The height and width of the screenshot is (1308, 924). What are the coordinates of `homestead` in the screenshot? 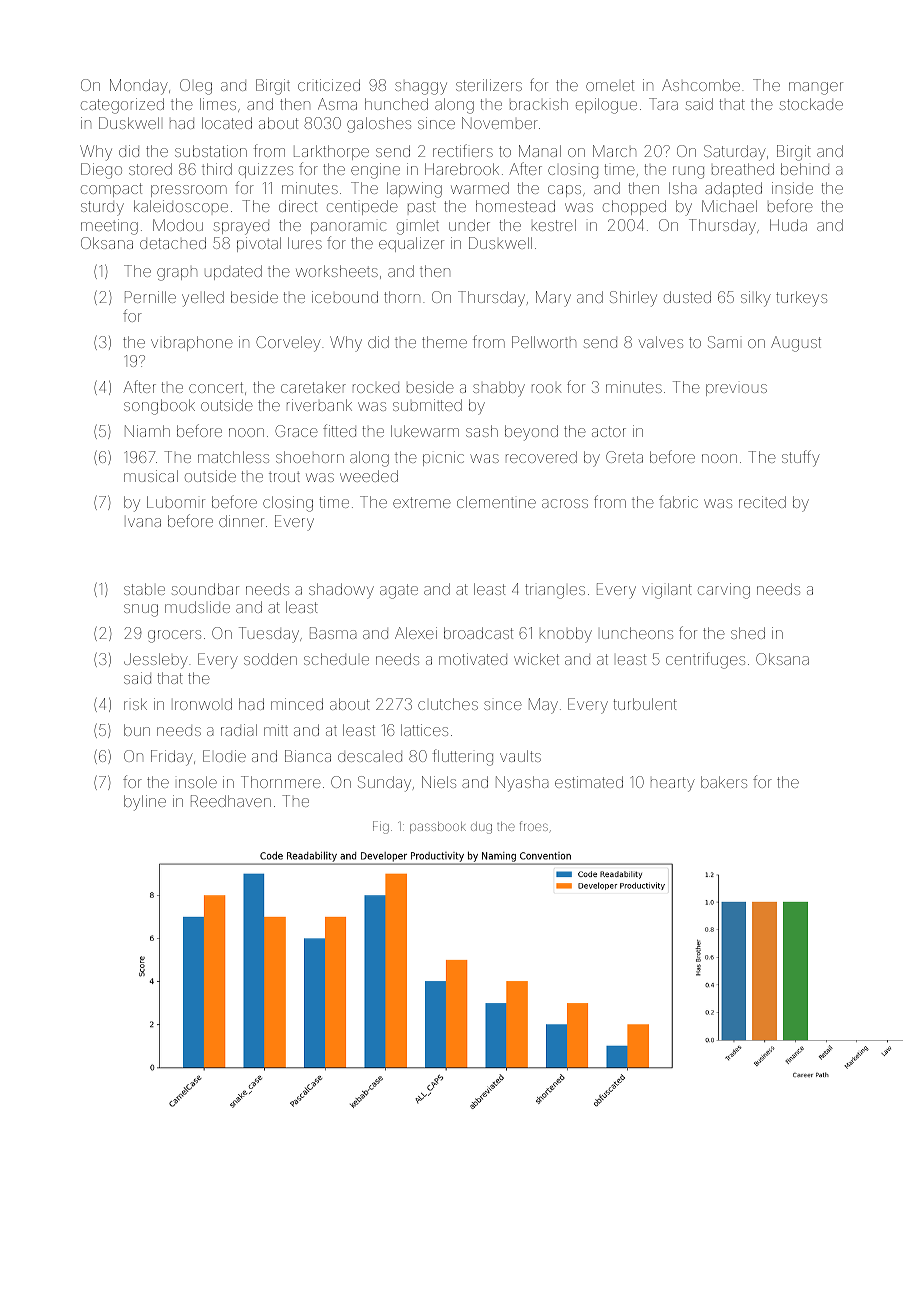 It's located at (515, 206).
